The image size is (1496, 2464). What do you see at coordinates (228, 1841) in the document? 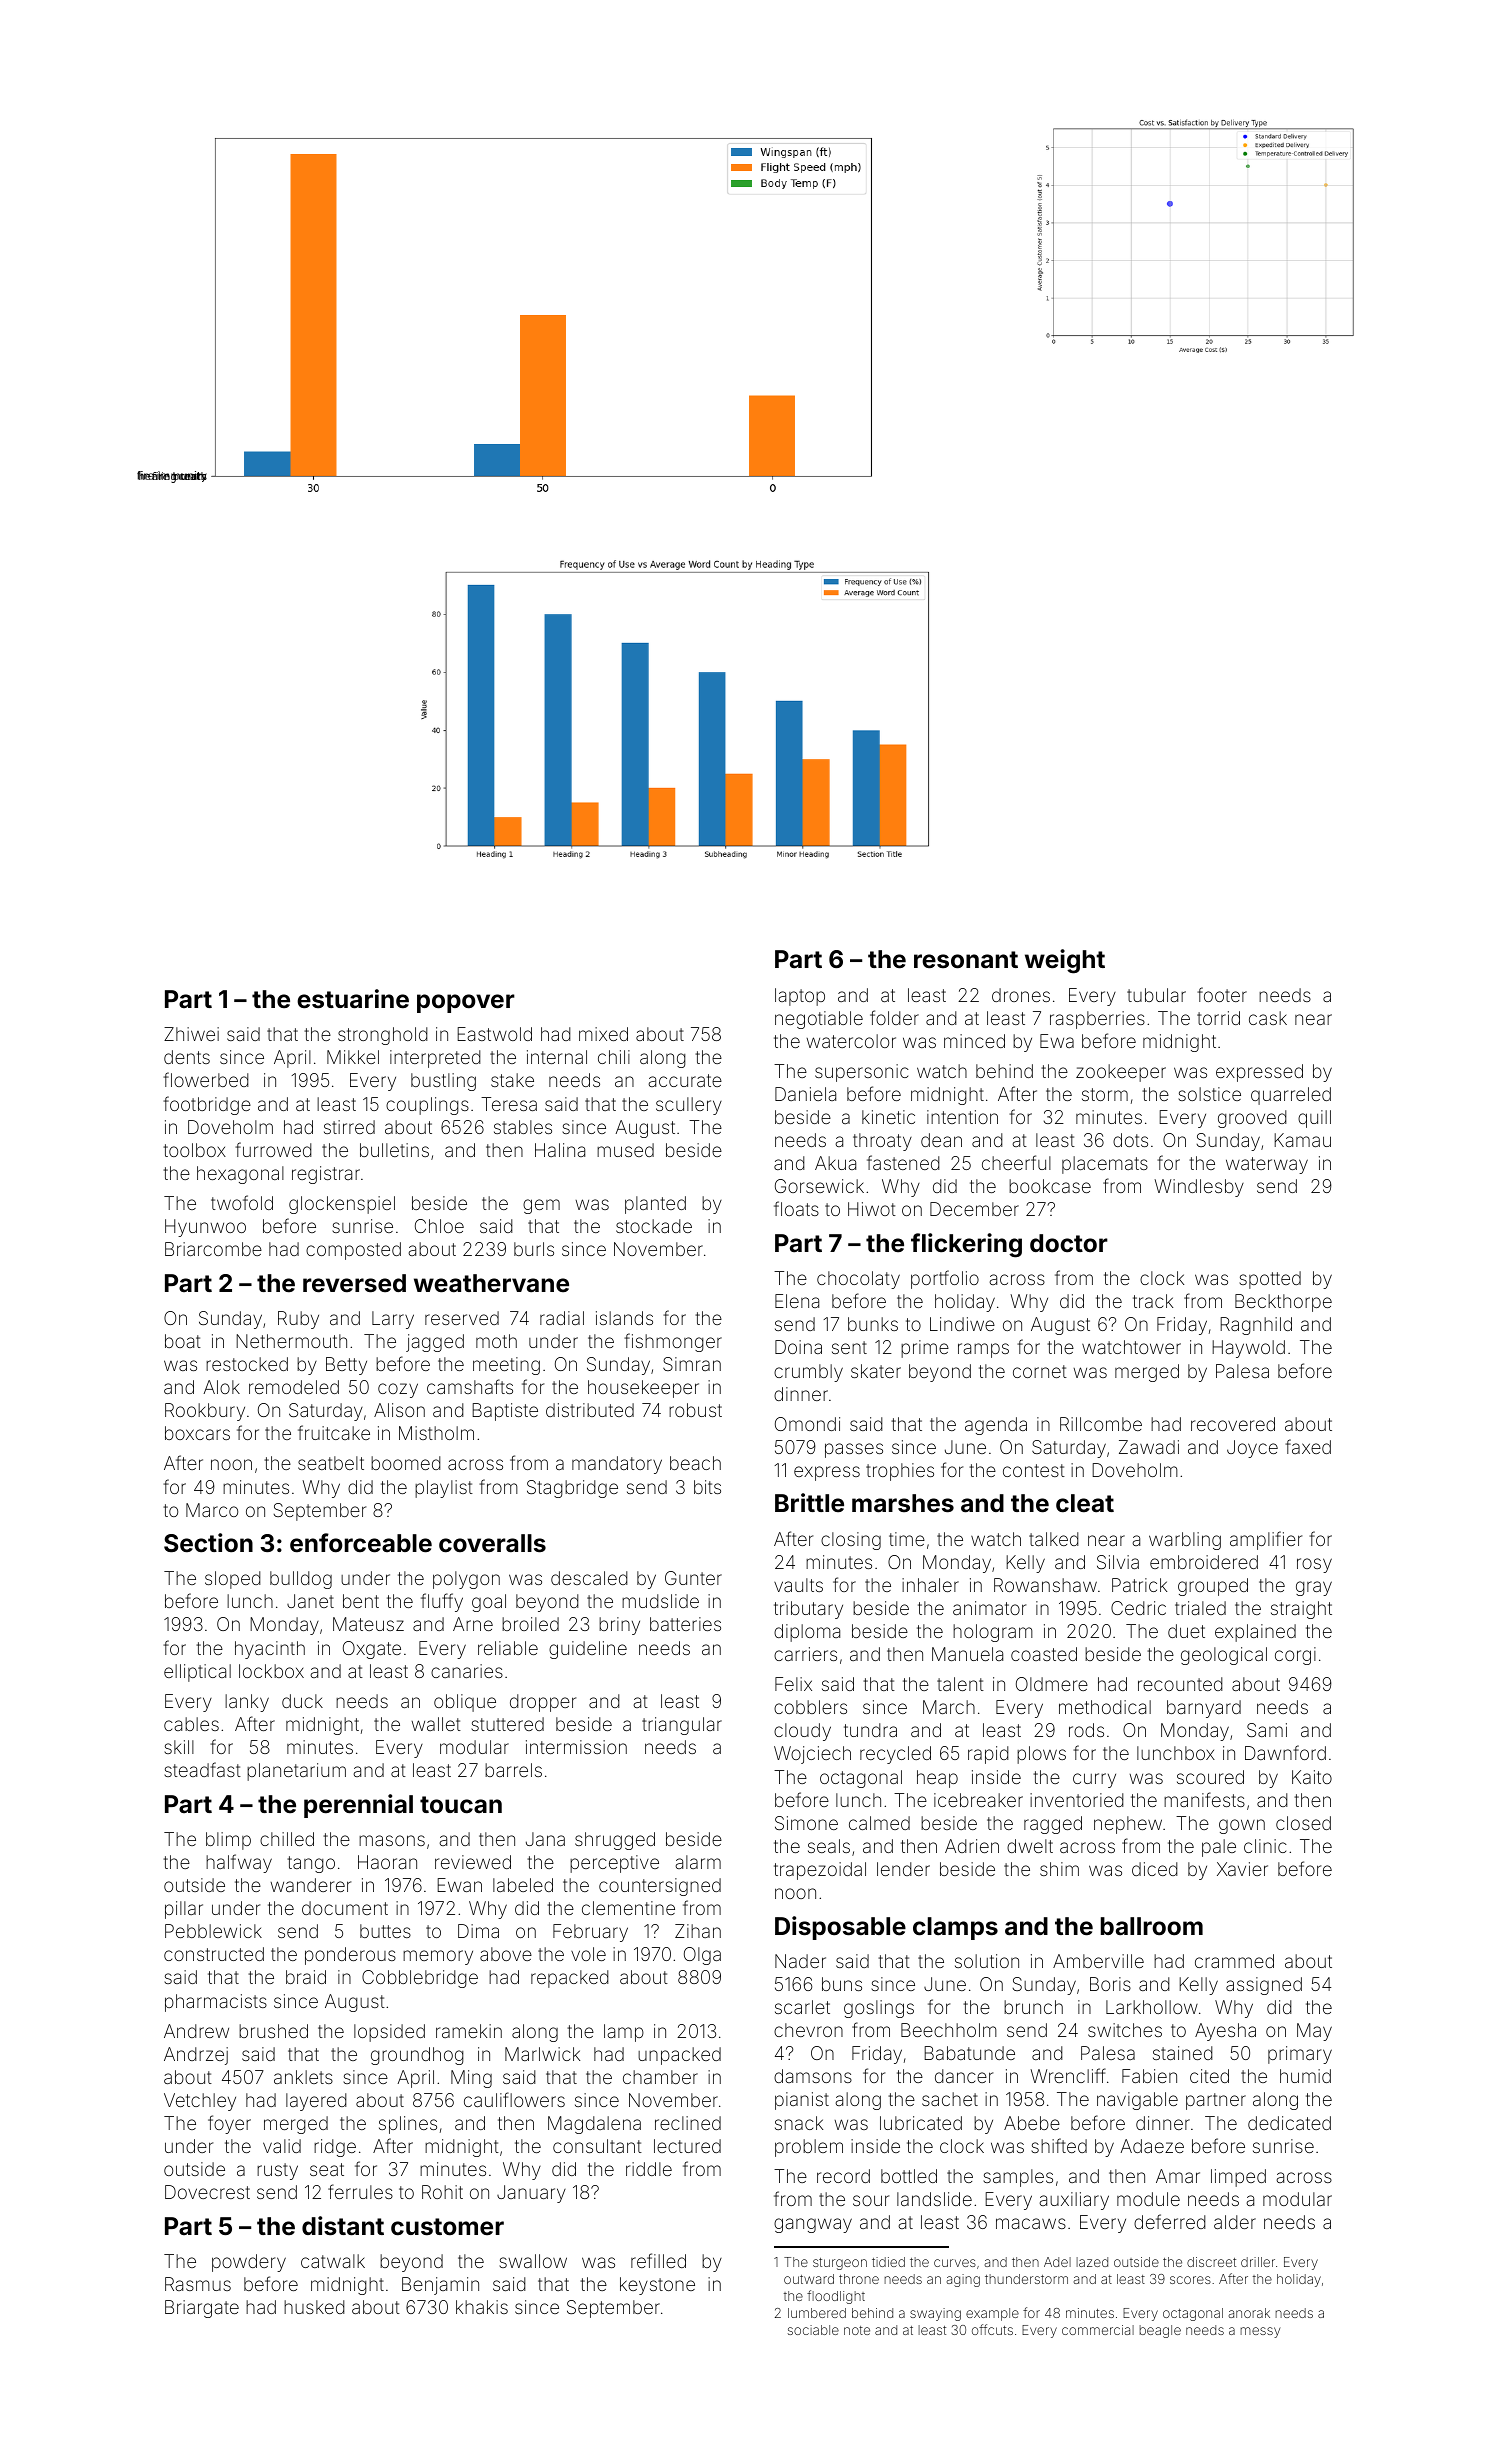
I see `blimp` at bounding box center [228, 1841].
